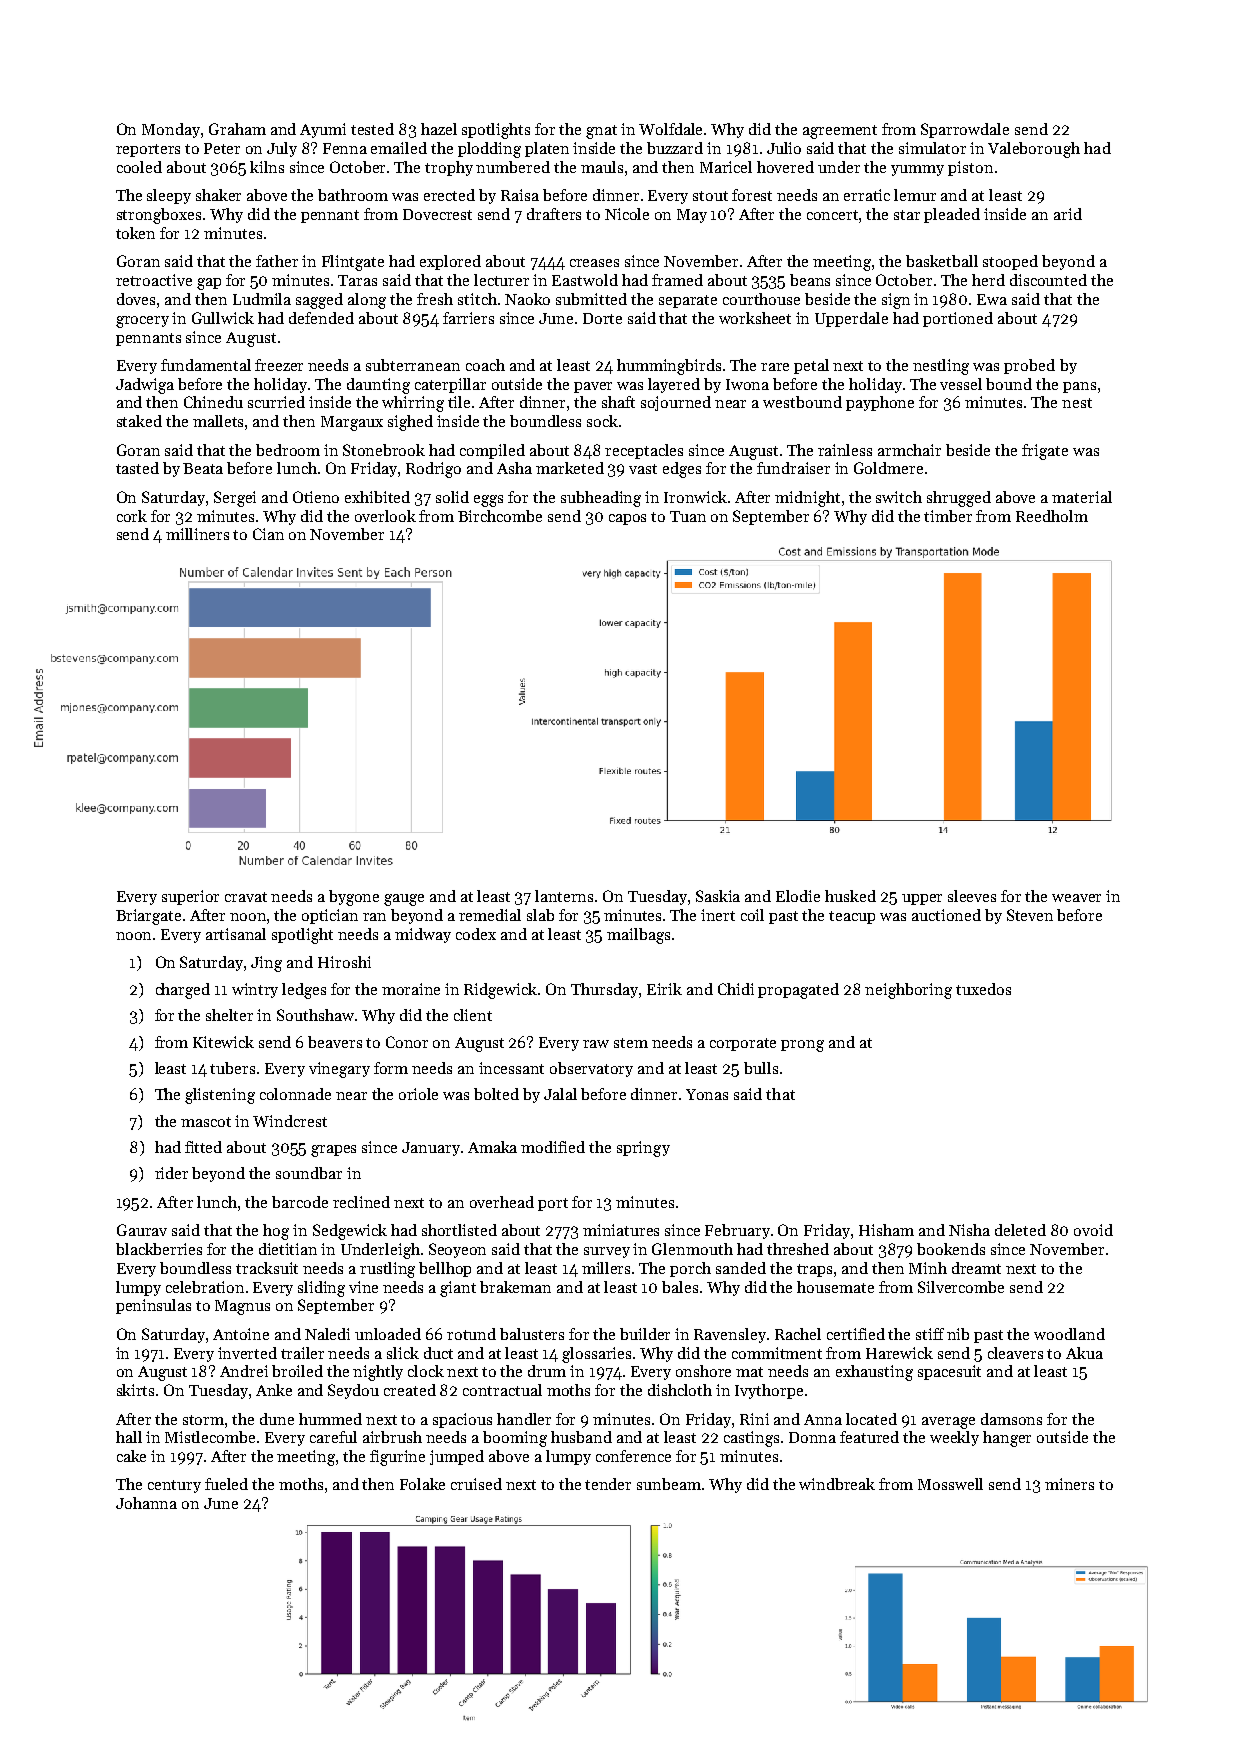 The width and height of the screenshot is (1238, 1750). Describe the element at coordinates (631, 1043) in the screenshot. I see `stem` at that location.
